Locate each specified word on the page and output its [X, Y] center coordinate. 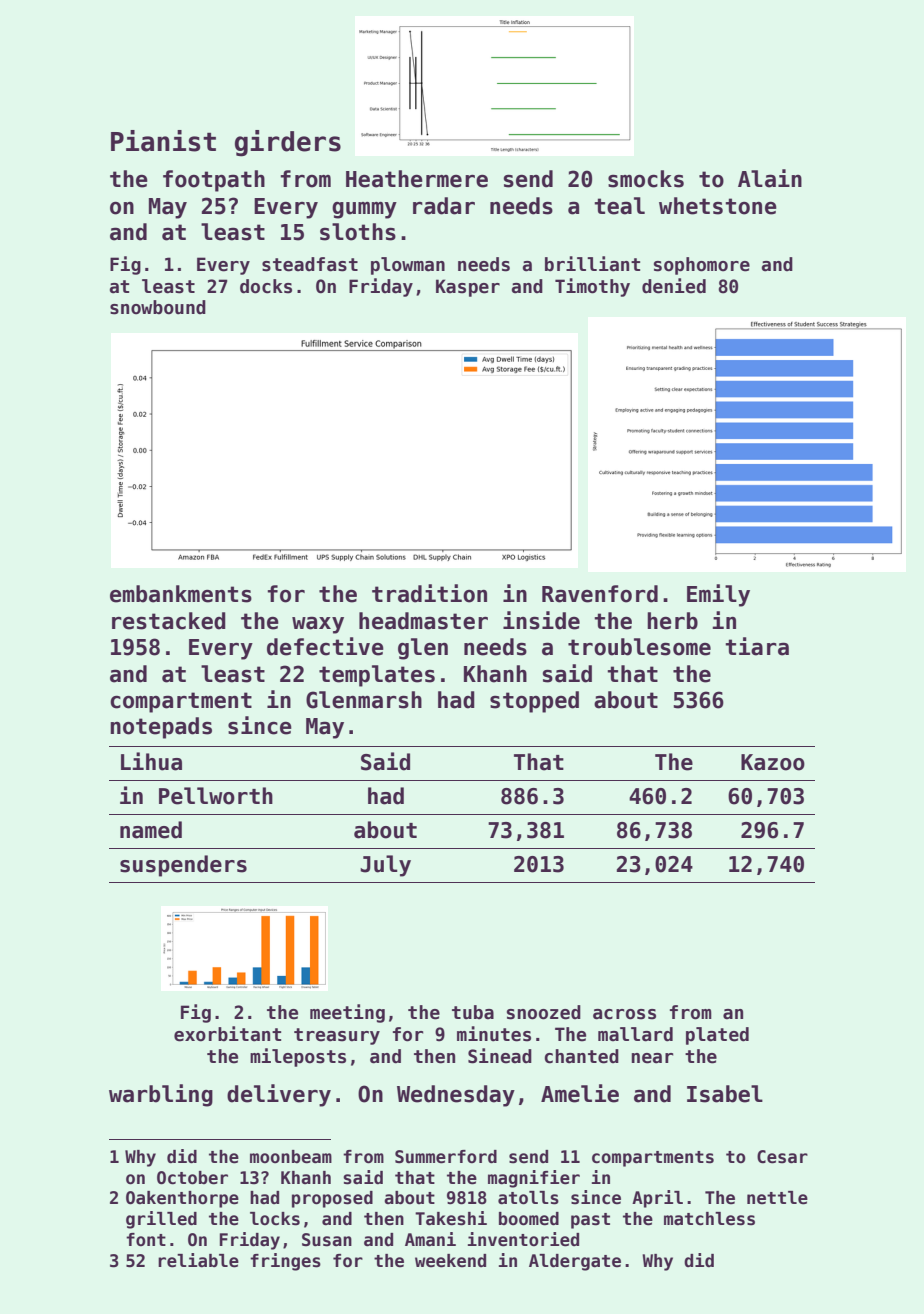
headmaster [423, 621]
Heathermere [417, 179]
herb [672, 621]
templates [377, 676]
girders [288, 143]
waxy [318, 625]
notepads [161, 728]
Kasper [468, 288]
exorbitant [227, 1034]
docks [266, 286]
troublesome [639, 647]
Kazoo [773, 762]
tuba [473, 1012]
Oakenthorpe [182, 1199]
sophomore [702, 266]
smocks [646, 179]
